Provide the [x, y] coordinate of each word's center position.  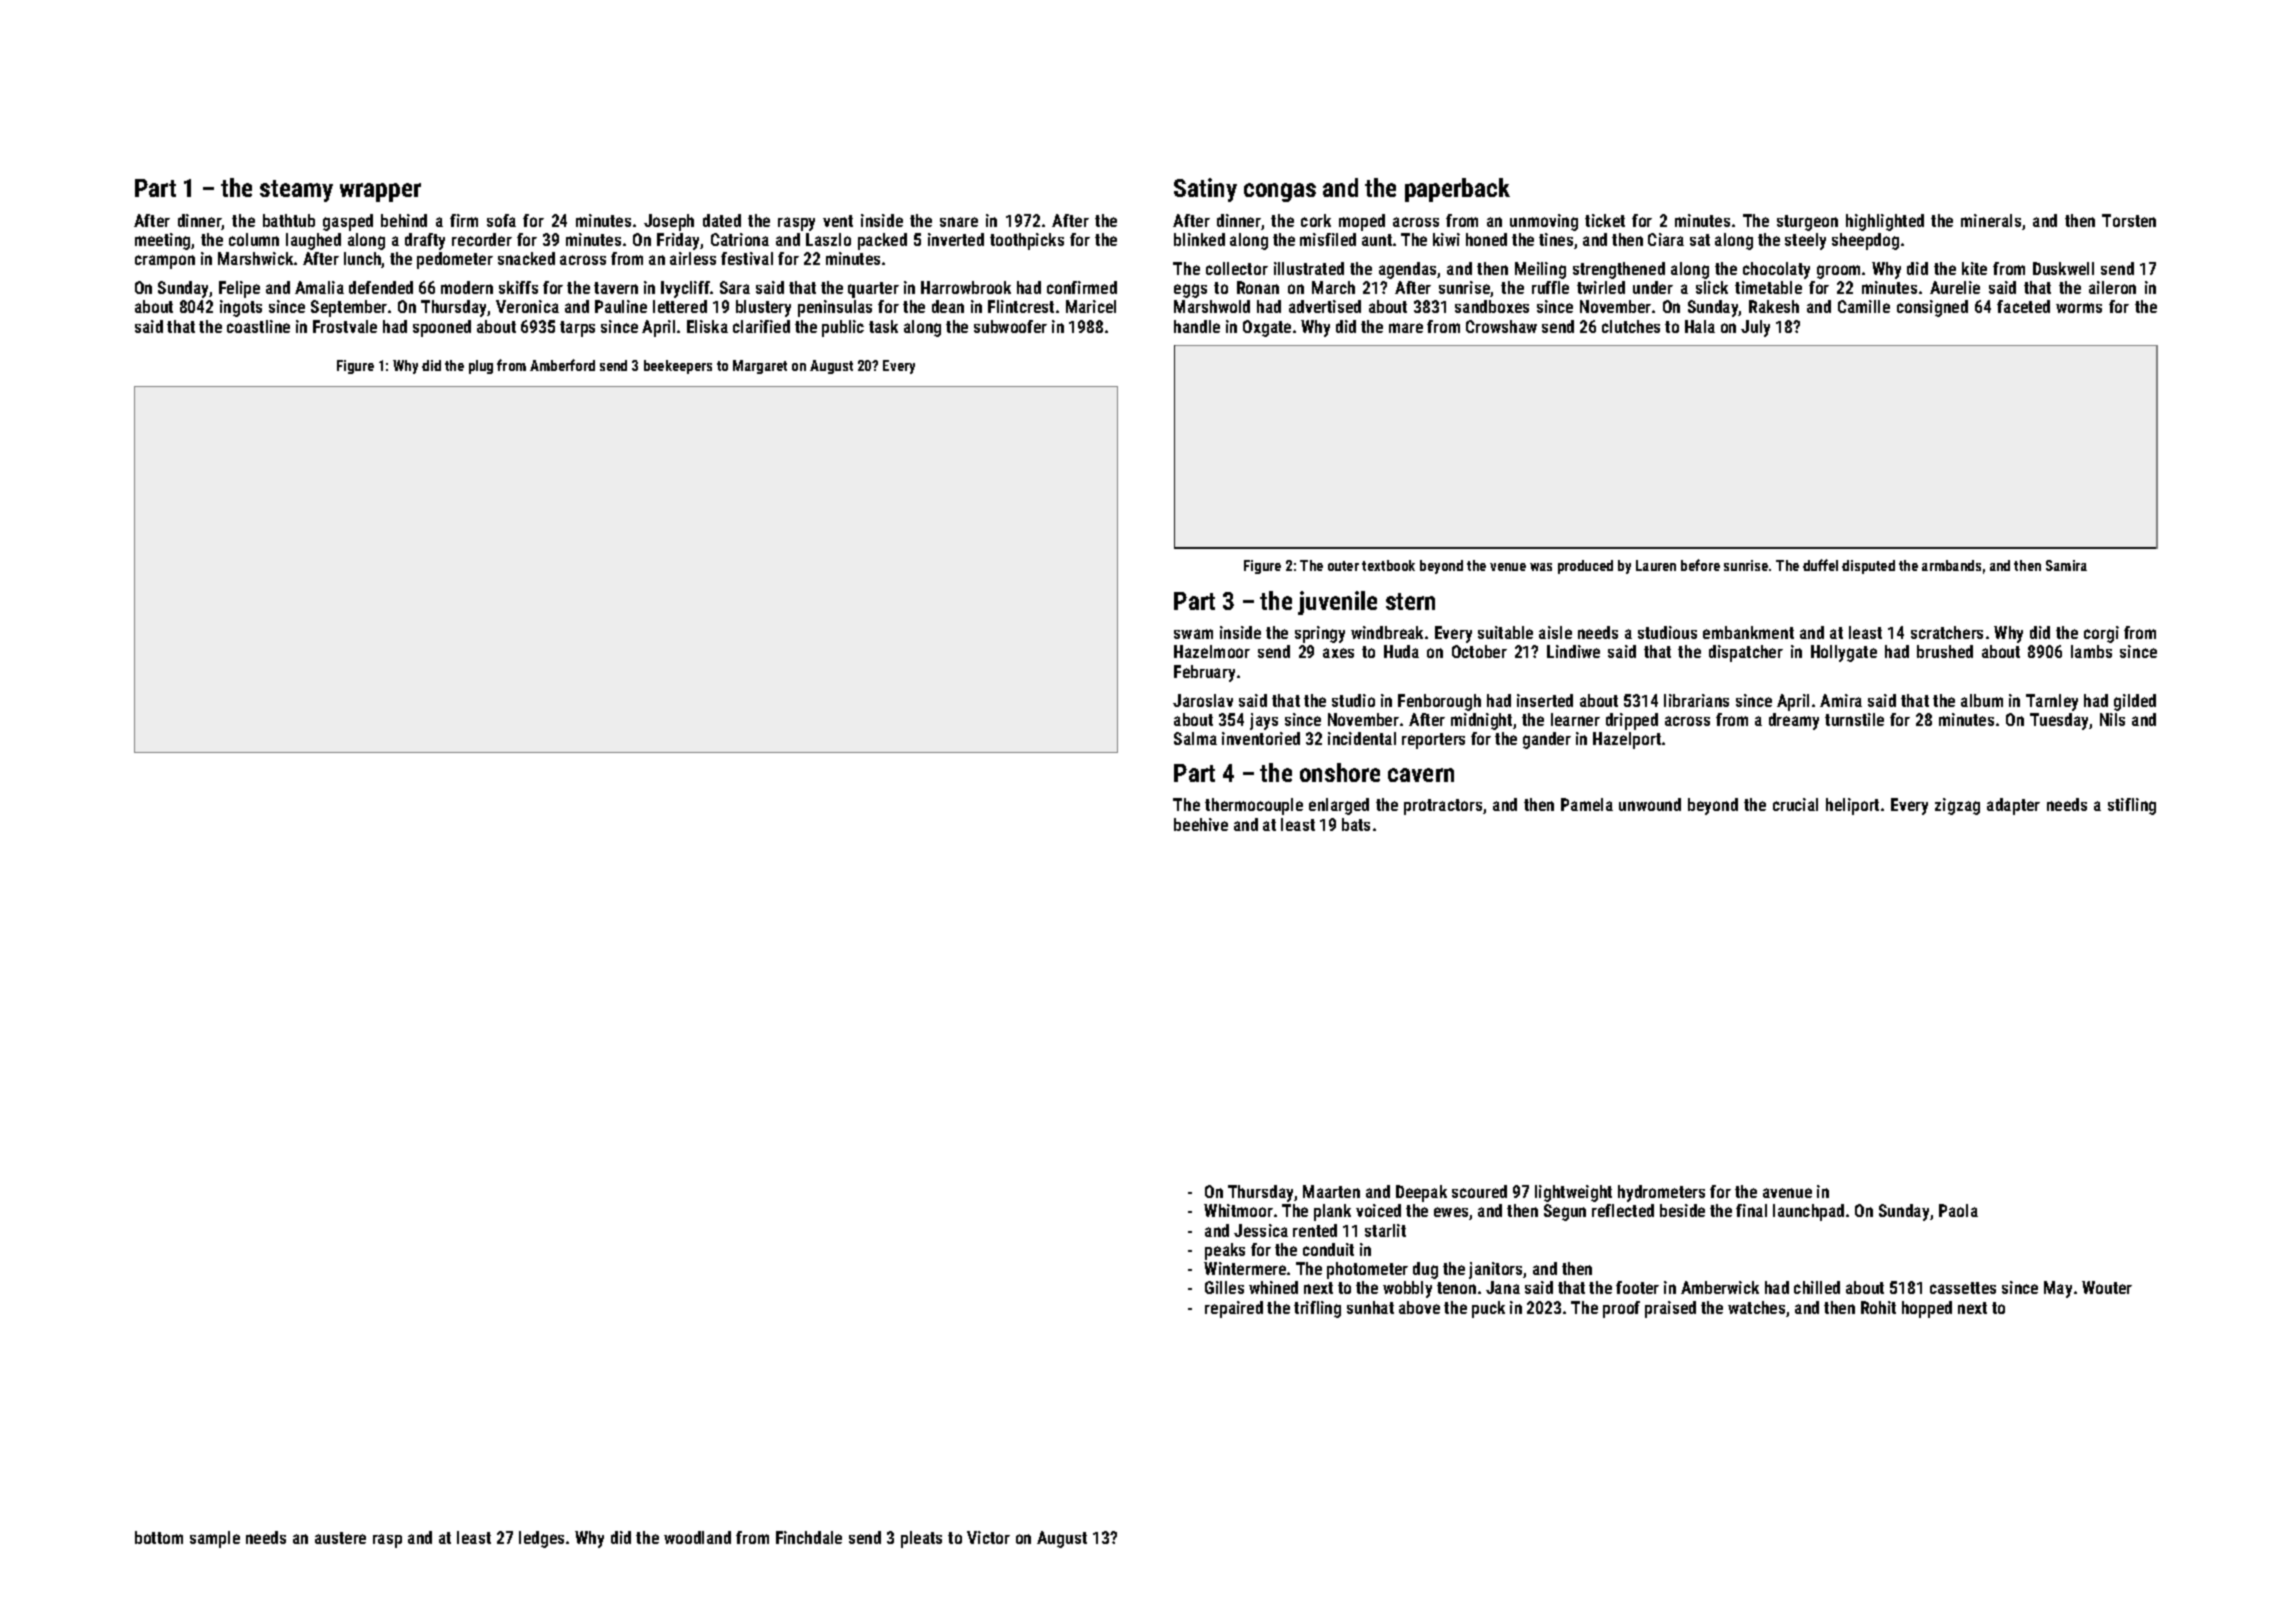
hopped [1927, 1309]
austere [340, 1538]
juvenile [1337, 603]
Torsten [2129, 220]
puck [1488, 1309]
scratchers [1947, 632]
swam [1193, 634]
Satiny [1205, 190]
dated [722, 220]
